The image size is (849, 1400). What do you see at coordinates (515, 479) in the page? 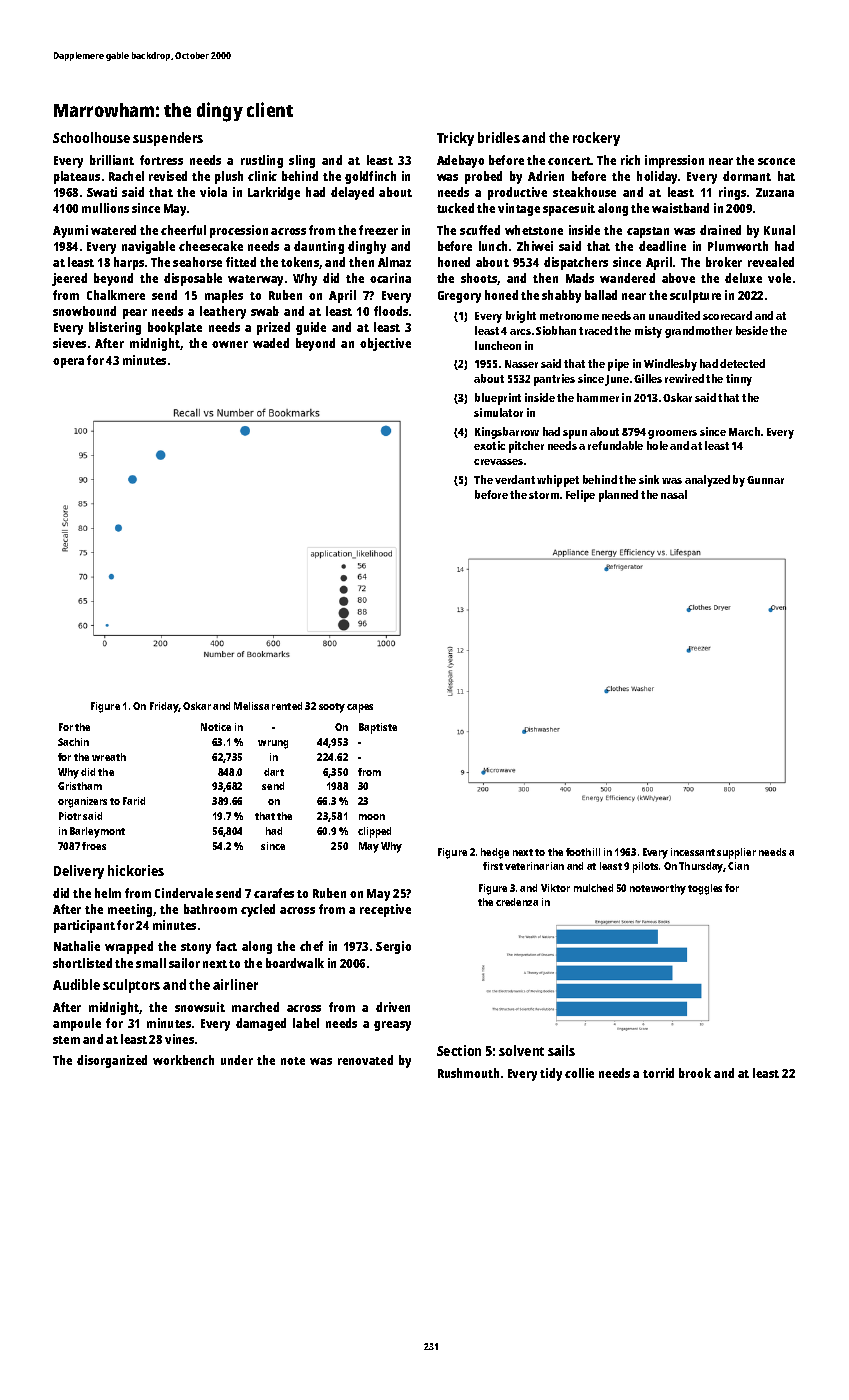
I see `verdant` at bounding box center [515, 479].
